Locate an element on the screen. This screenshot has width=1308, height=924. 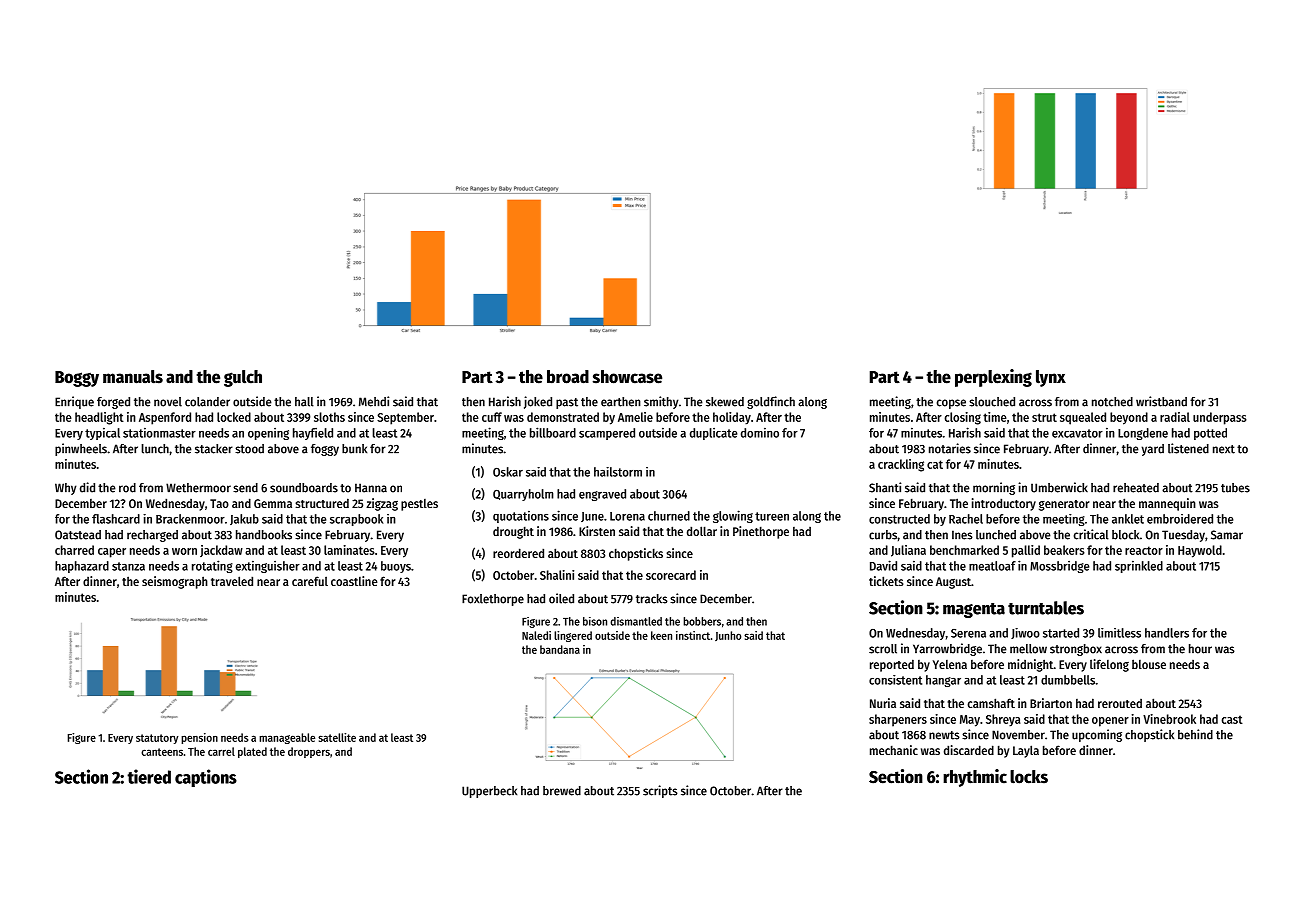
stationmaster is located at coordinates (159, 433).
